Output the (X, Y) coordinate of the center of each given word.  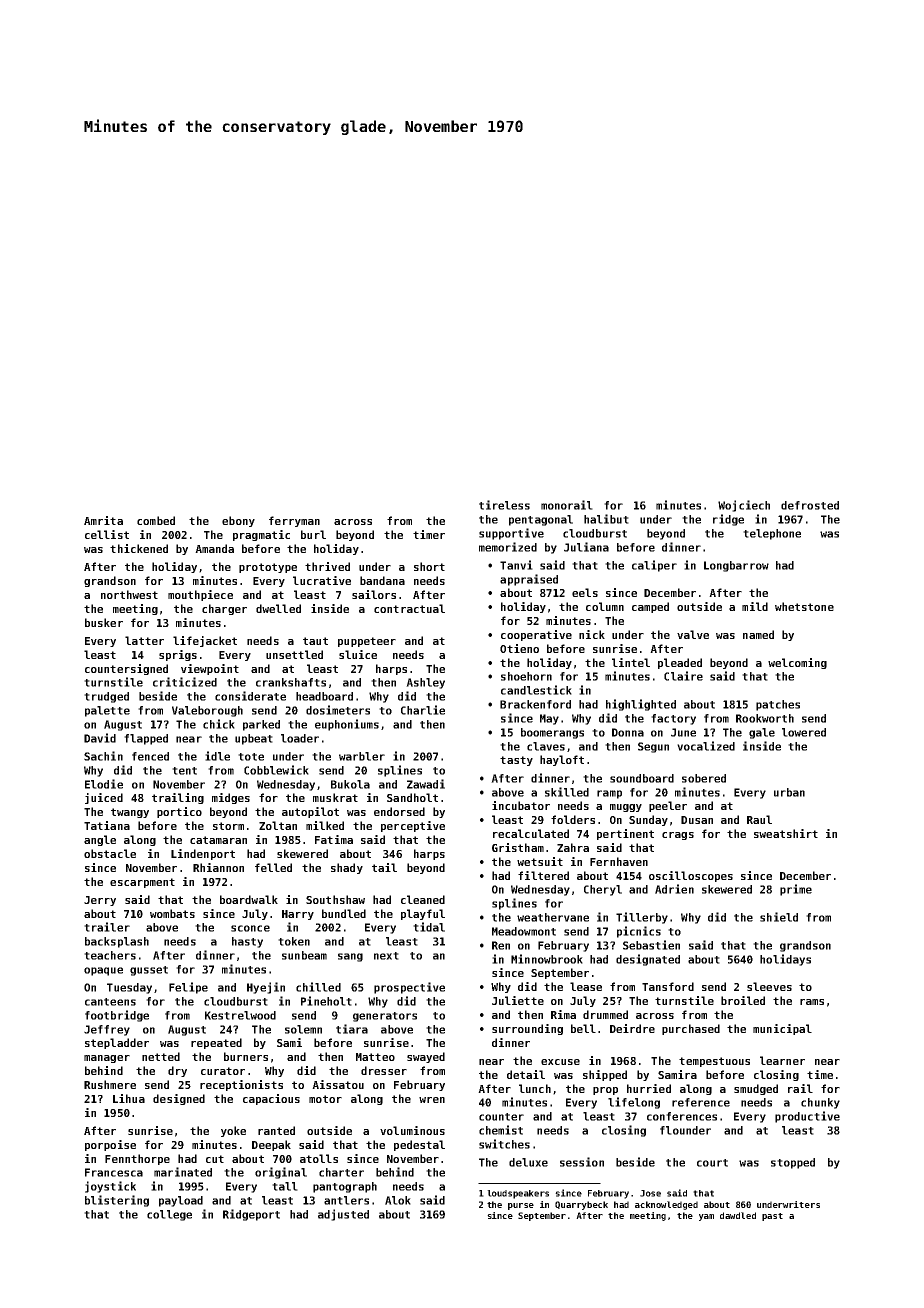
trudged (106, 697)
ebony (238, 521)
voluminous (412, 1130)
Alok (398, 1200)
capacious (271, 1099)
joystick (110, 1187)
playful (423, 914)
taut (315, 641)
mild (755, 606)
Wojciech (744, 506)
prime (796, 890)
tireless (504, 505)
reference (701, 1102)
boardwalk (249, 899)
